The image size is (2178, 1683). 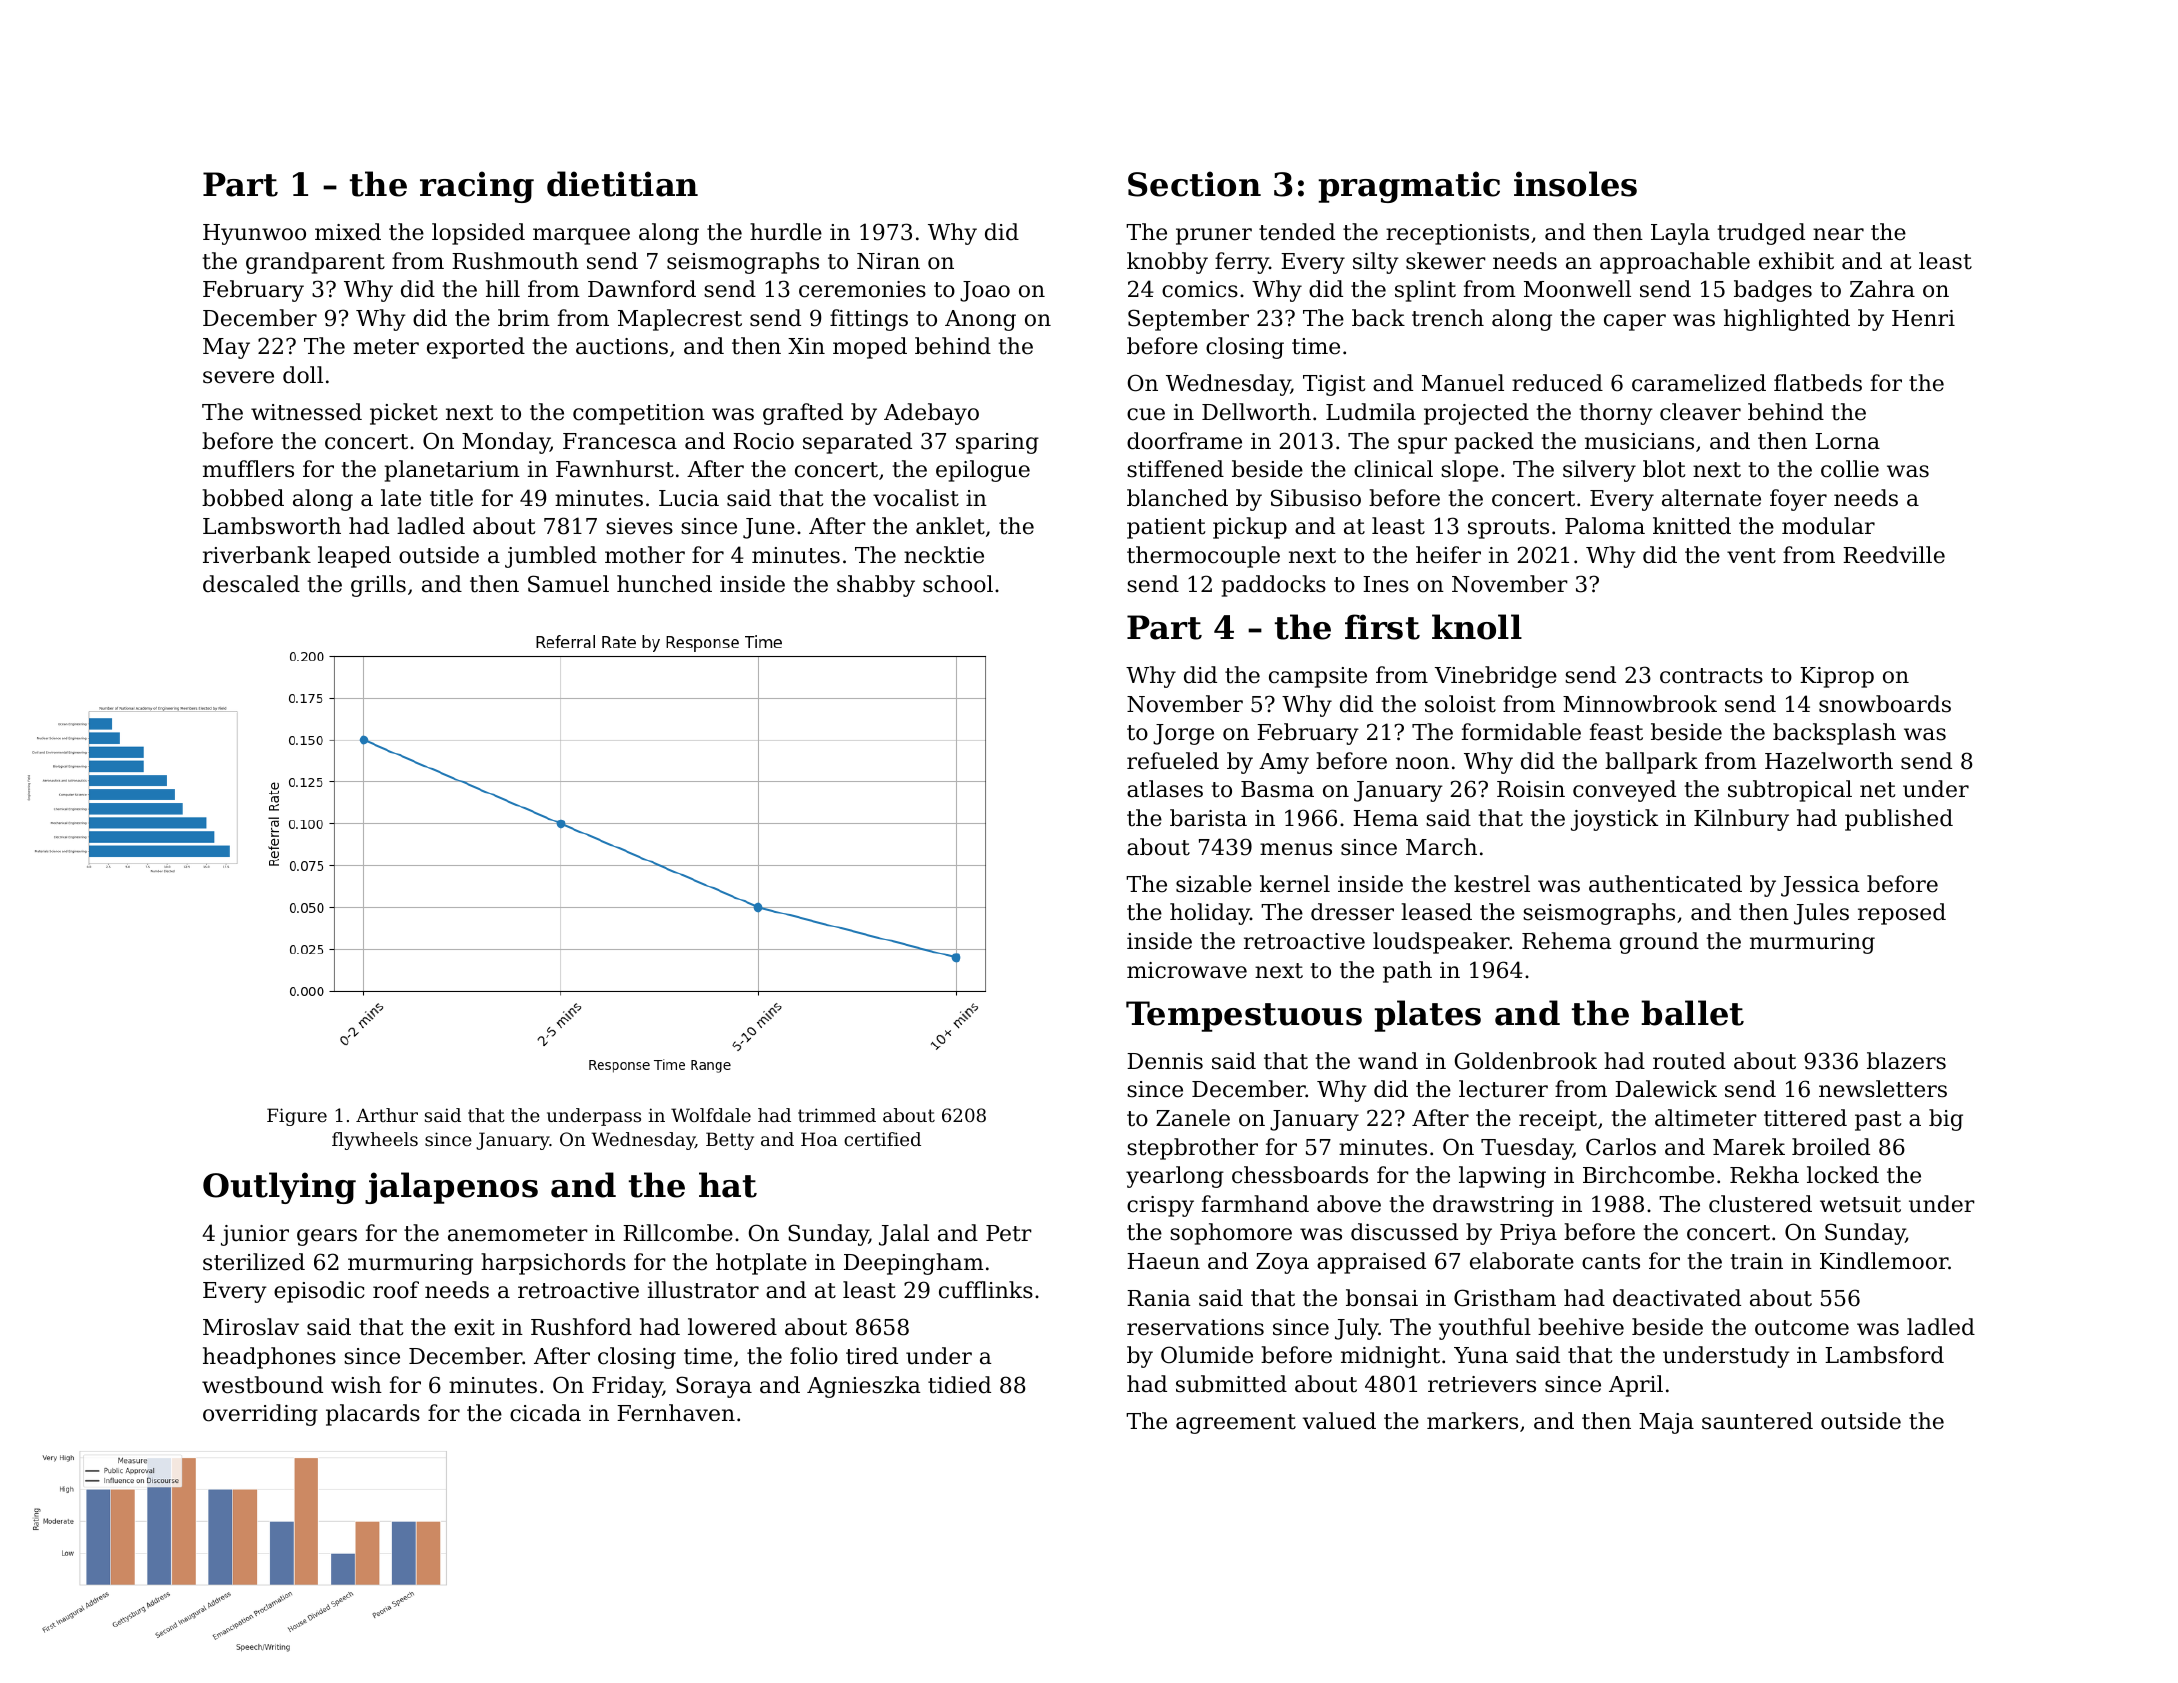 I want to click on Dawnford, so click(x=642, y=289).
